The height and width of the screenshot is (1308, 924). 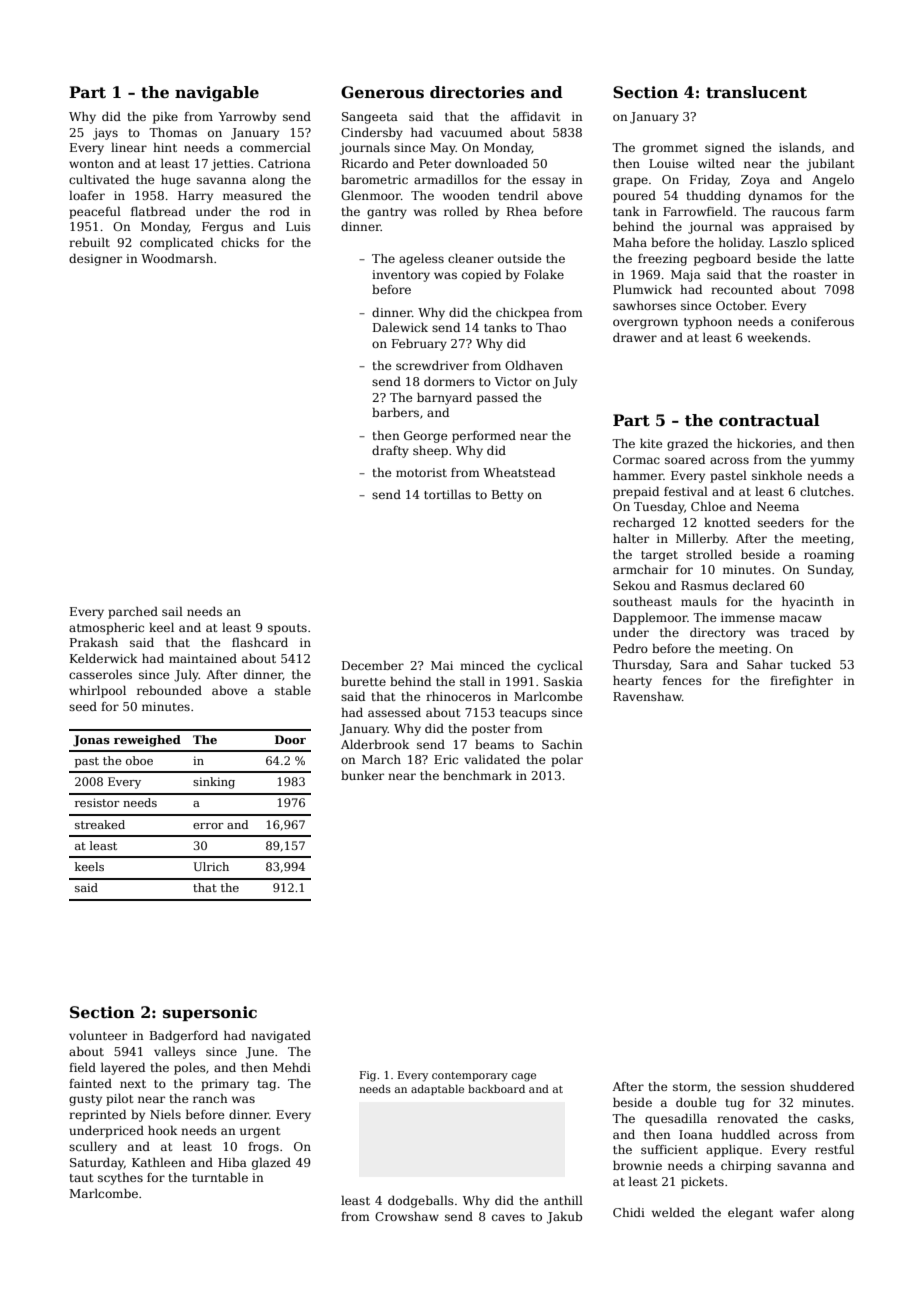 I want to click on farm, so click(x=840, y=211).
